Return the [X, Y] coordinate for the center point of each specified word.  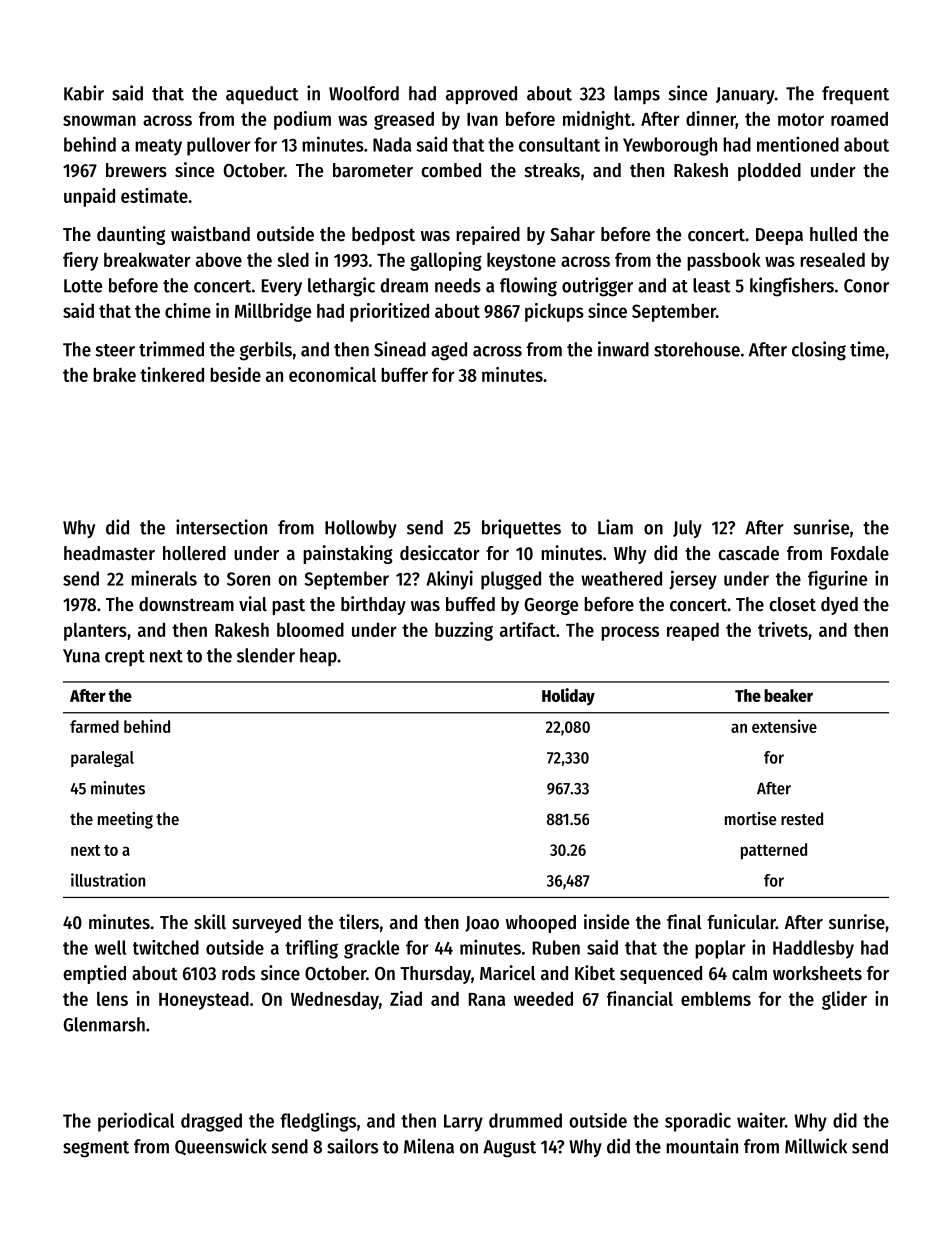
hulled [833, 234]
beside [235, 374]
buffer [404, 374]
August [509, 1149]
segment [96, 1149]
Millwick [816, 1146]
